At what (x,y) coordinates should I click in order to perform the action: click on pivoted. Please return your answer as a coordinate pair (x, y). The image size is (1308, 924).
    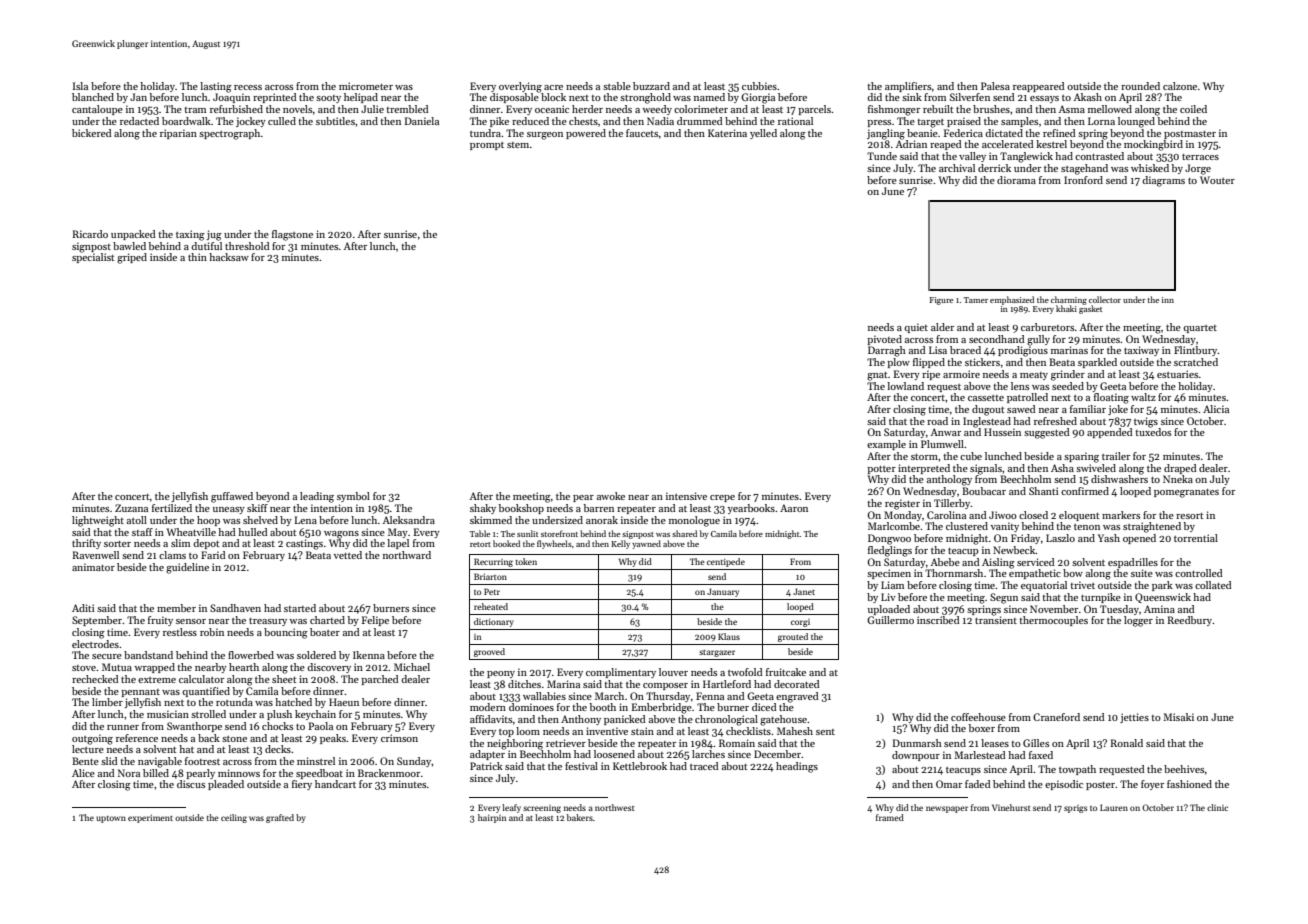
    Looking at the image, I should click on (884, 340).
